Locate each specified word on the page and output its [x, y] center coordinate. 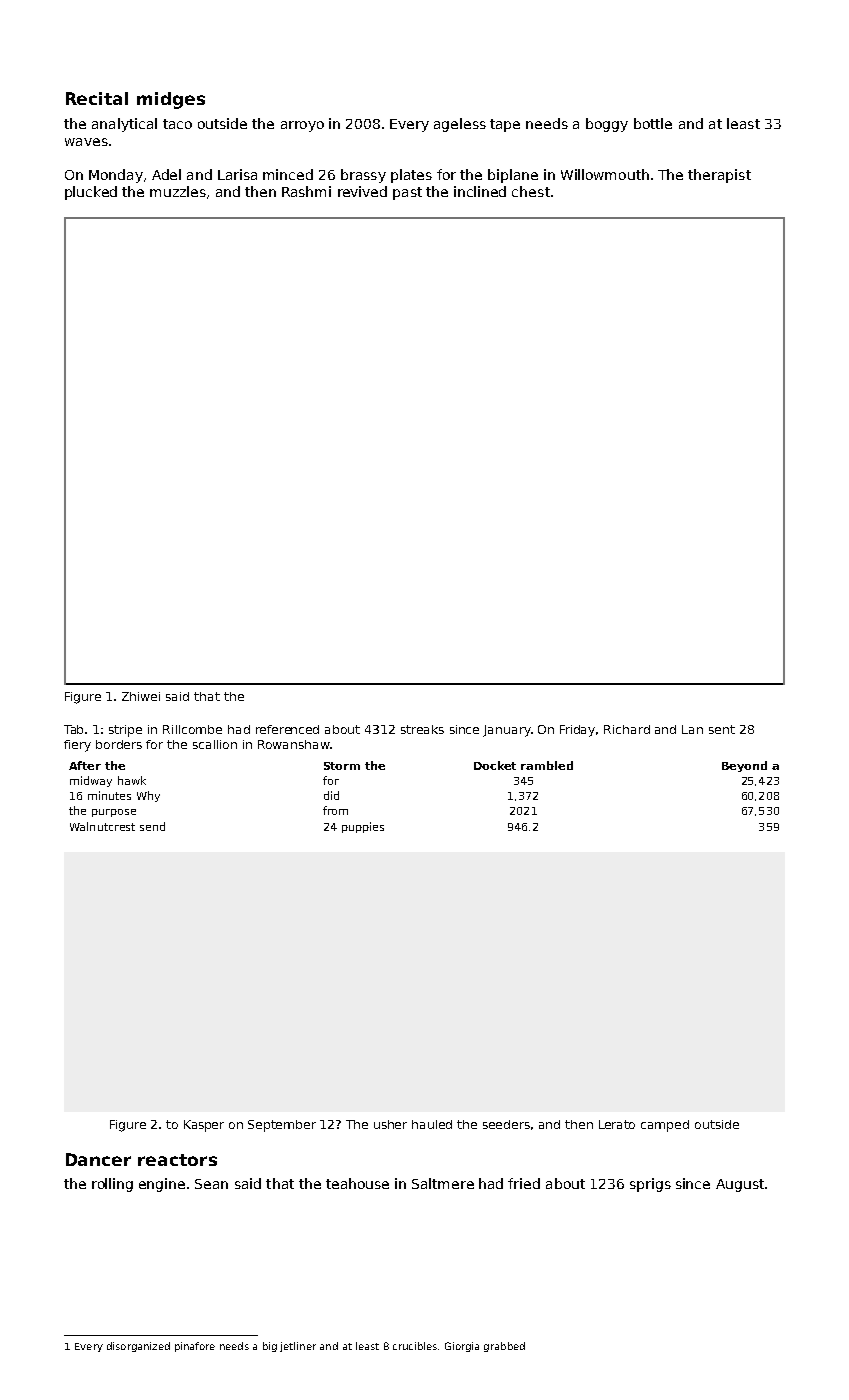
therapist [719, 176]
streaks [422, 729]
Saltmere [443, 1183]
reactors [177, 1160]
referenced [287, 729]
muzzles [178, 191]
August [740, 1185]
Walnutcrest [102, 826]
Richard [627, 729]
